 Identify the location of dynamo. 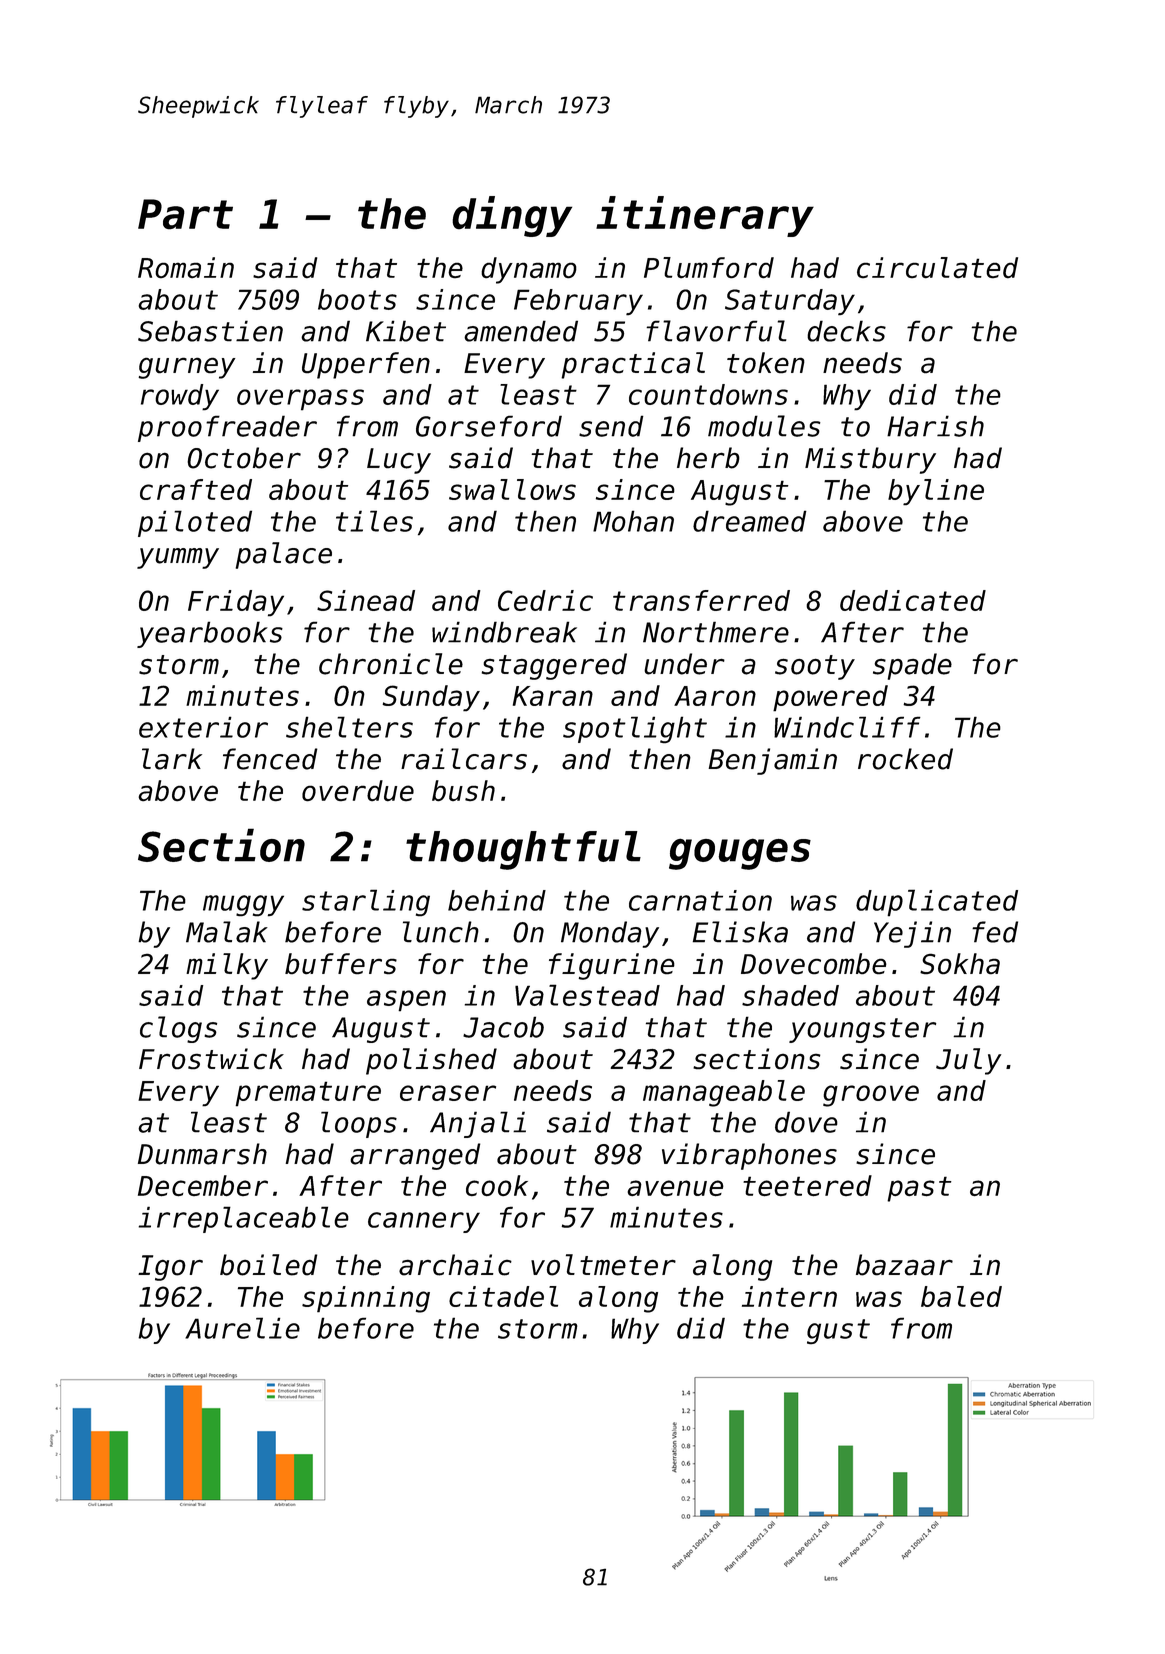
(529, 270).
